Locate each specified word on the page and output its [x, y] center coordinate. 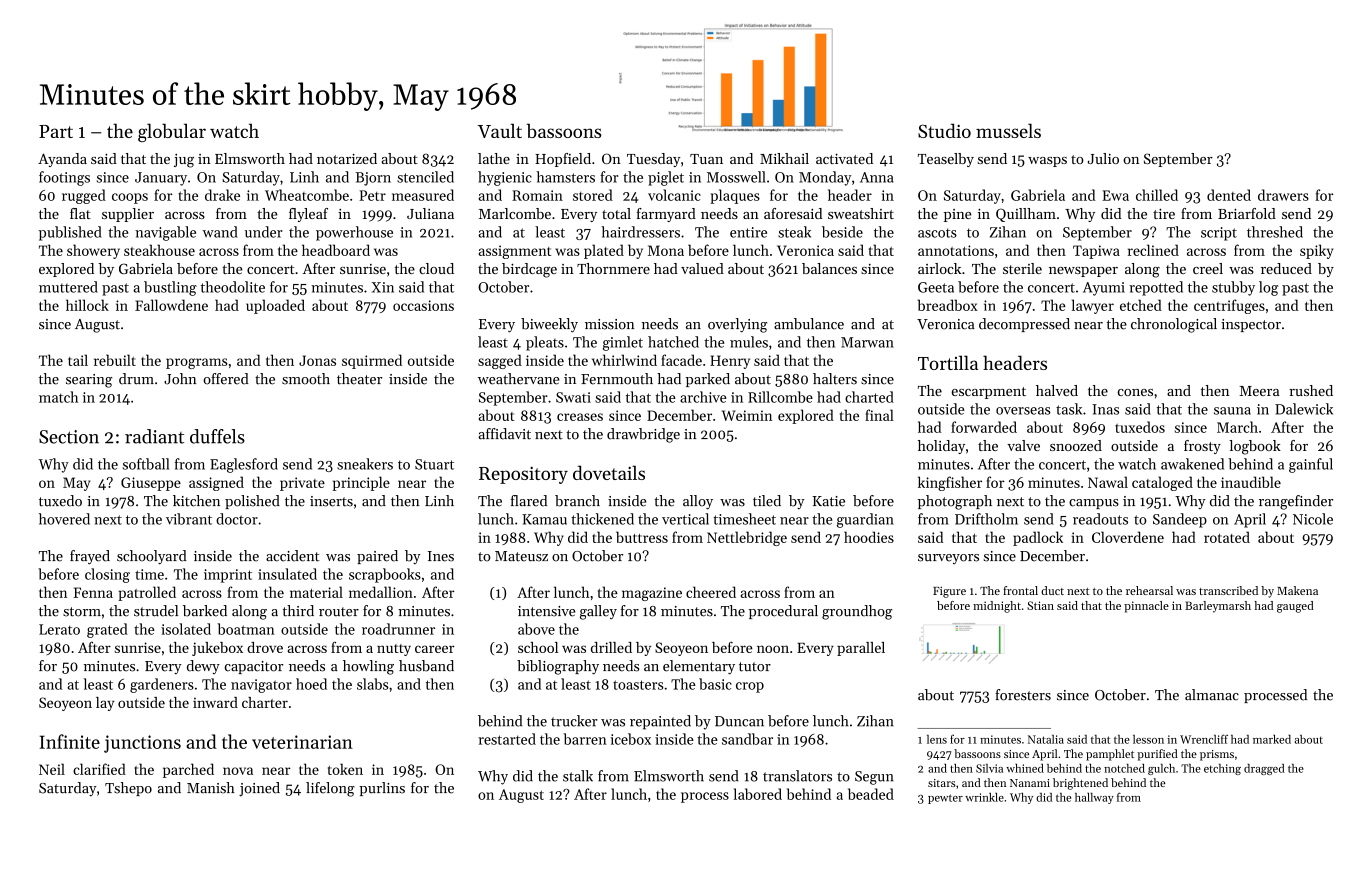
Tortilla [948, 362]
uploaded [275, 306]
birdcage [529, 270]
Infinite [70, 741]
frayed [90, 557]
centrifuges [1229, 306]
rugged [84, 196]
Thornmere [613, 268]
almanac [1212, 695]
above [536, 629]
